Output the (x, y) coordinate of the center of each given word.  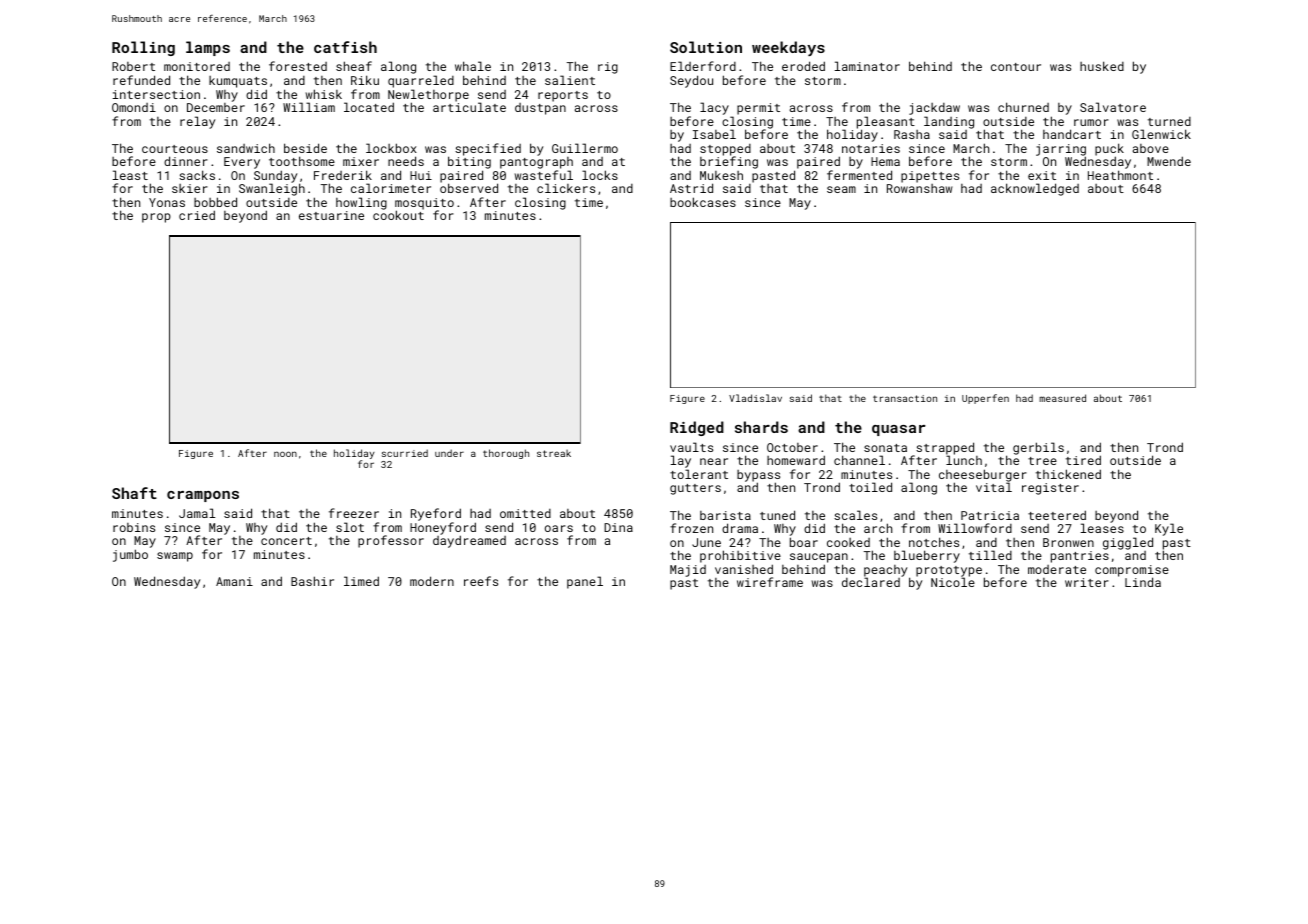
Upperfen (985, 399)
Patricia (990, 515)
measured (1062, 398)
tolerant (699, 474)
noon (285, 454)
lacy (714, 108)
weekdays (788, 48)
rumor (1091, 122)
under (449, 453)
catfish (345, 47)
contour (1016, 67)
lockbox (391, 148)
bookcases (703, 202)
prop (156, 218)
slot (350, 527)
